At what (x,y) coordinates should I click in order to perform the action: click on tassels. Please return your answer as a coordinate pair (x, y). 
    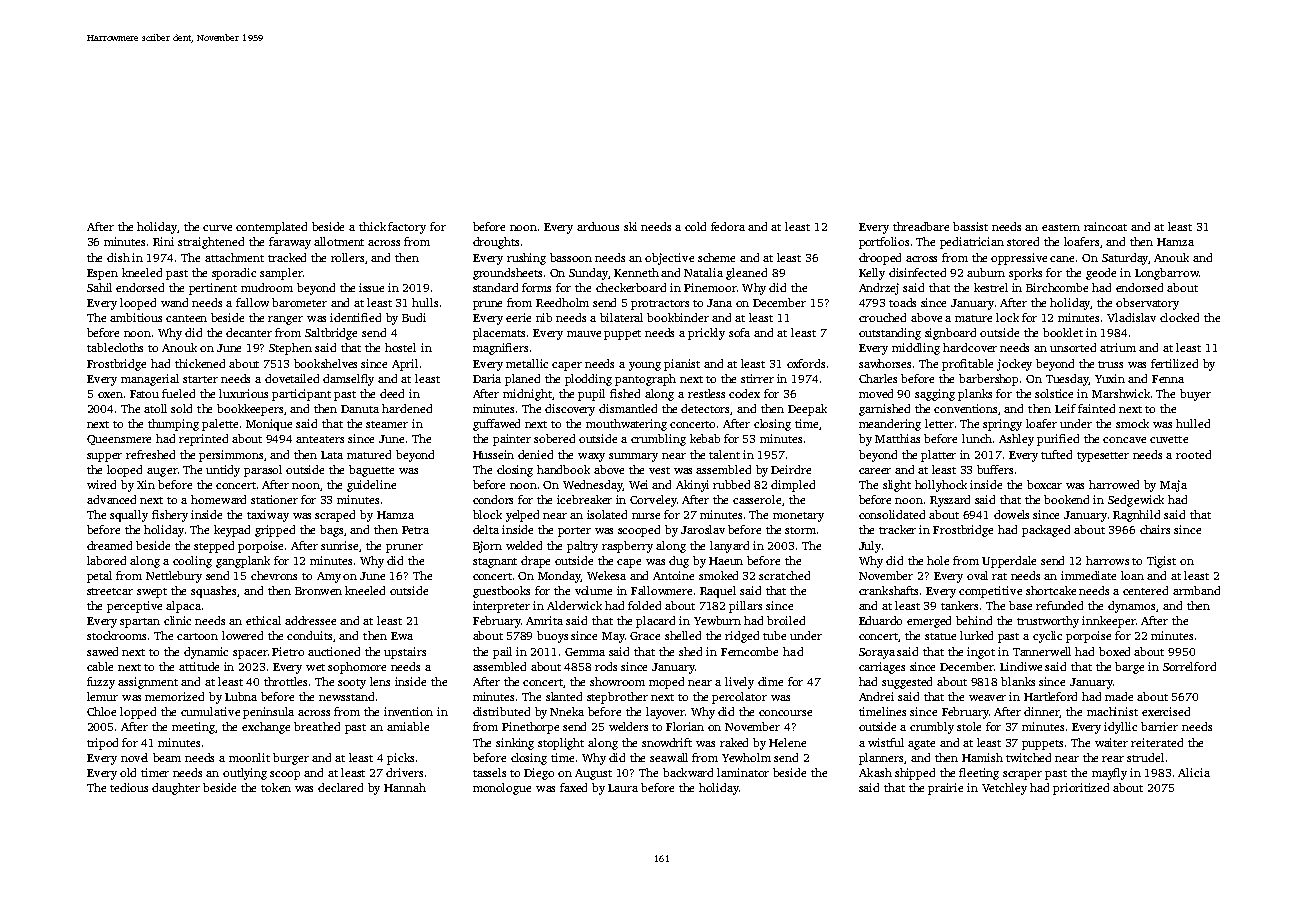
    Looking at the image, I should click on (489, 772).
